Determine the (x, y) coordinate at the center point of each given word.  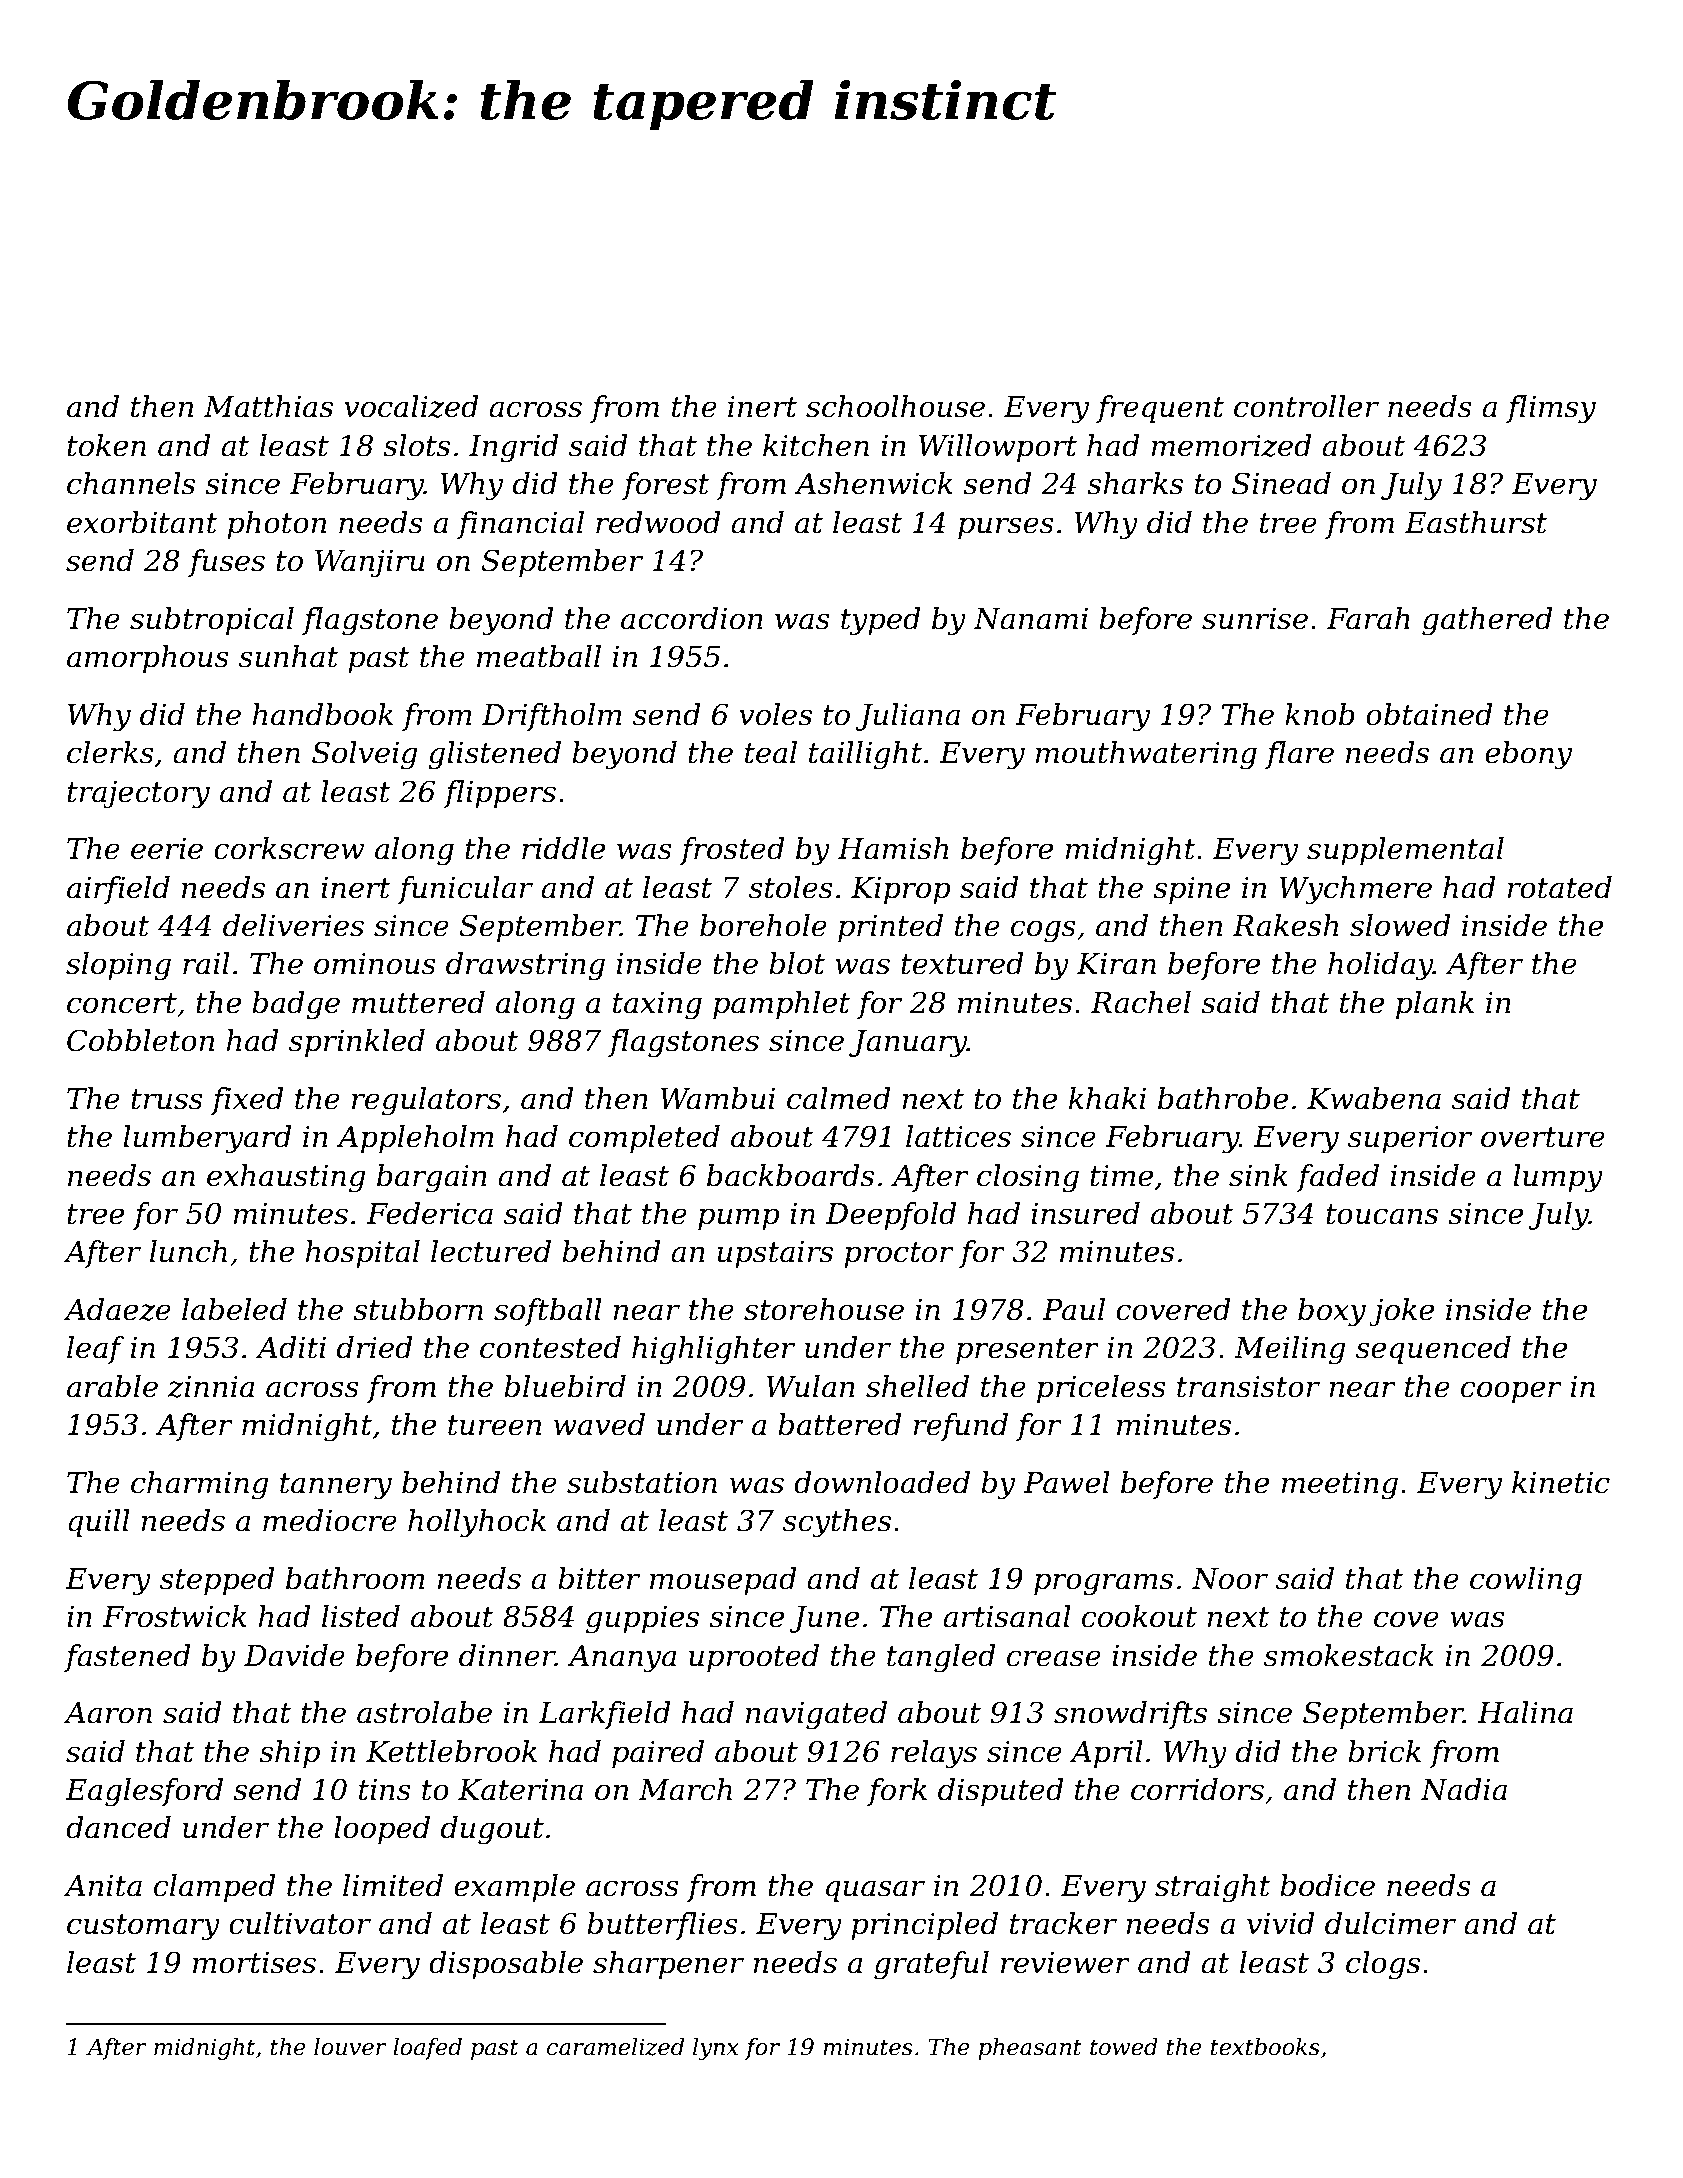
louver (350, 2047)
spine (1191, 890)
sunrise (1255, 619)
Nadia (1464, 1789)
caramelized (615, 2047)
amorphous (148, 659)
